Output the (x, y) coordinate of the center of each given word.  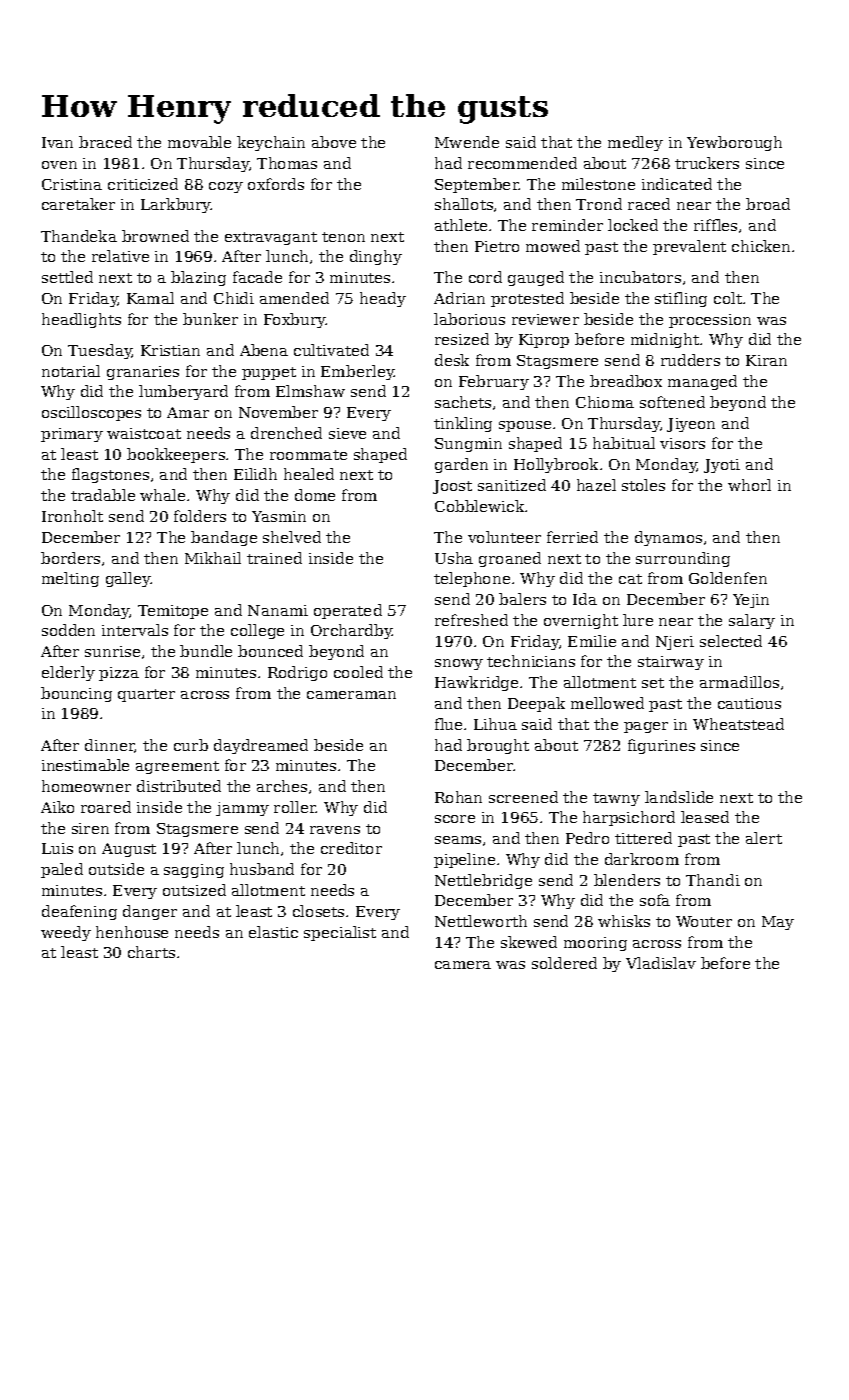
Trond (599, 204)
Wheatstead (738, 724)
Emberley (358, 372)
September (477, 185)
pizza (119, 674)
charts (151, 952)
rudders (690, 360)
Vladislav (661, 963)
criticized (143, 184)
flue (448, 724)
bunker (210, 319)
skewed (529, 942)
